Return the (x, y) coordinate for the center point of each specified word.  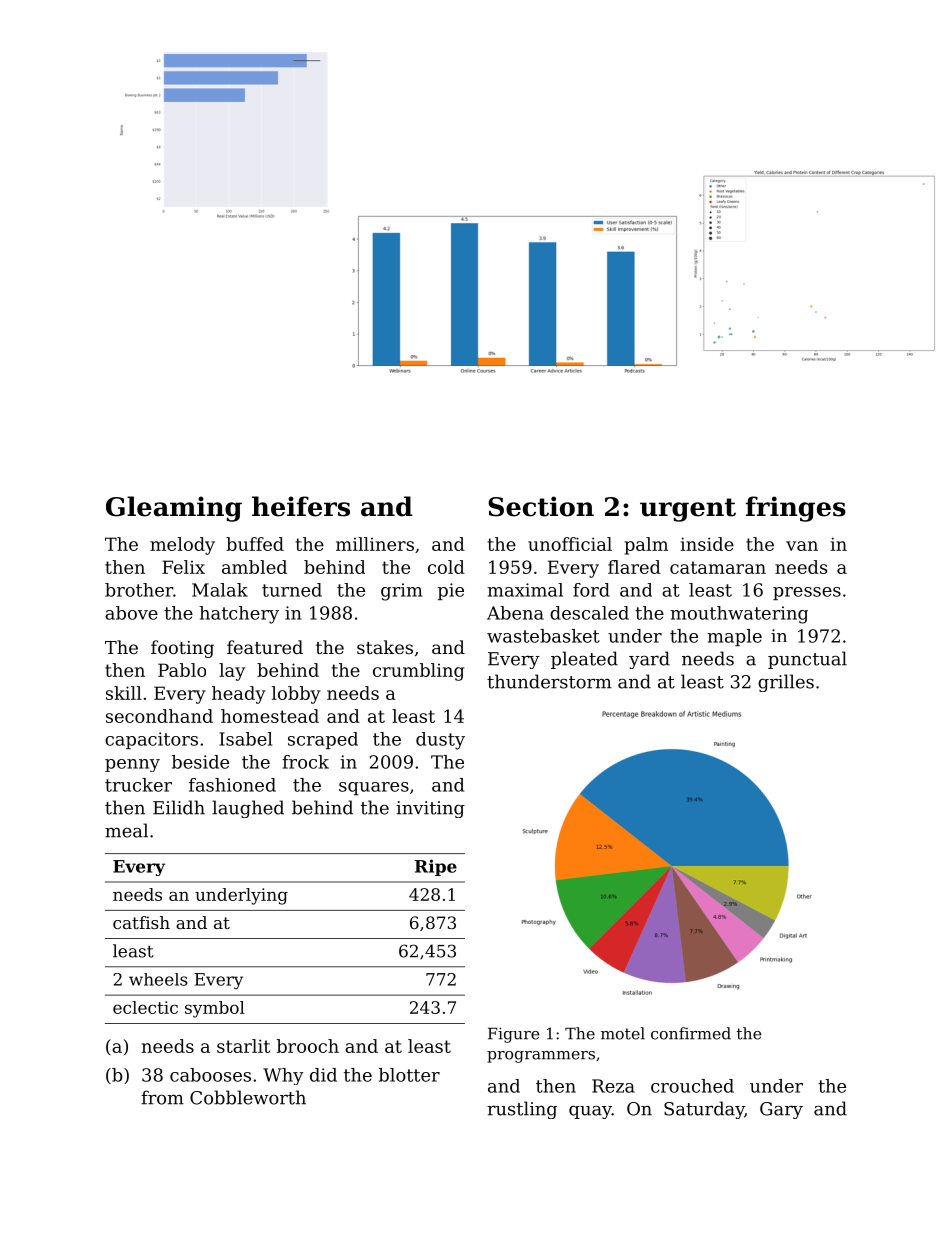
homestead (270, 716)
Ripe (436, 867)
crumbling (418, 672)
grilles (786, 683)
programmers (541, 1057)
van (802, 546)
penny (132, 765)
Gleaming (174, 509)
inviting (430, 809)
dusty (440, 741)
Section (541, 506)
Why (283, 1076)
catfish (141, 922)
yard (649, 660)
